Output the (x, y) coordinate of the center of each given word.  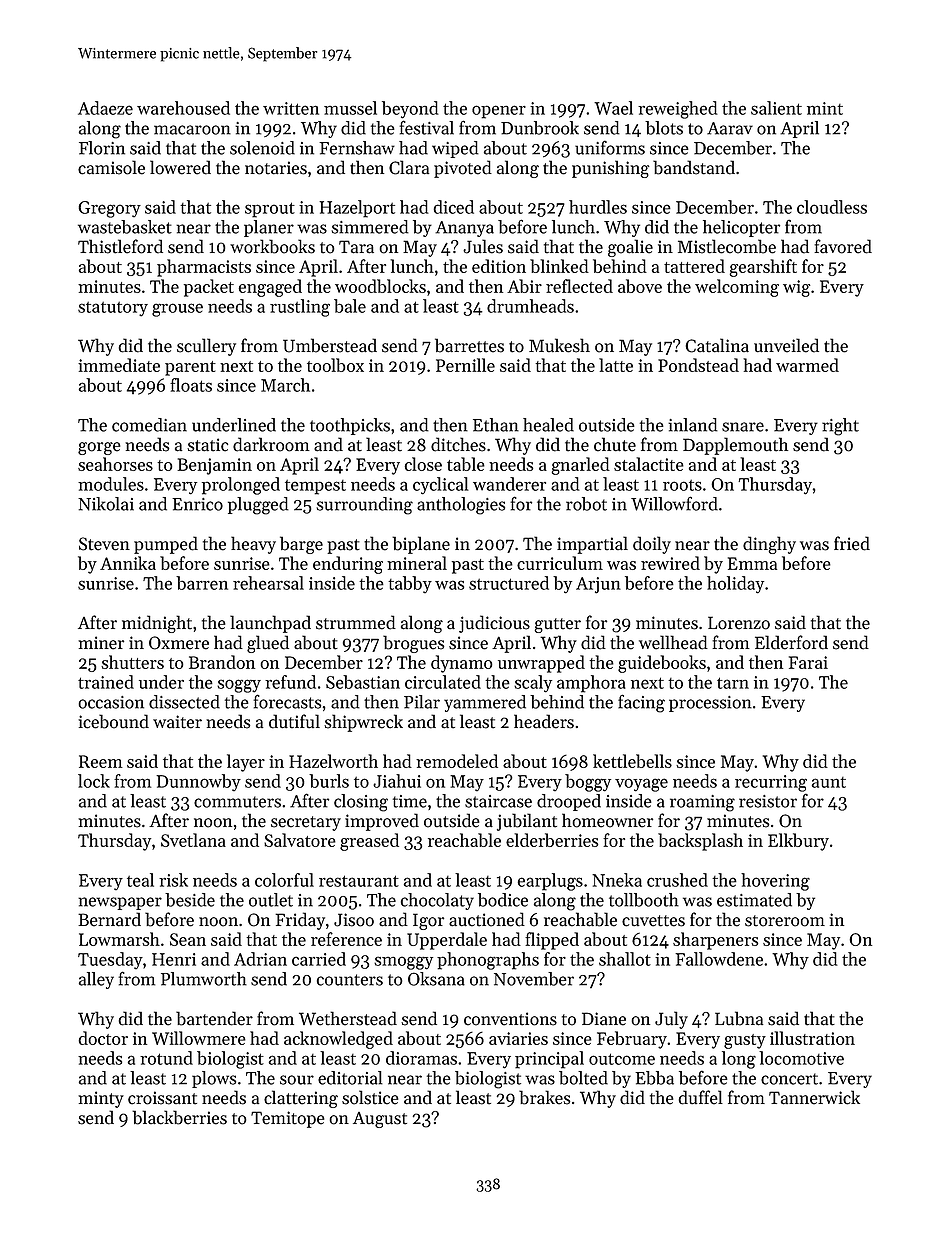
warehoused (183, 108)
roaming (702, 803)
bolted (583, 1078)
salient (776, 108)
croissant (162, 1098)
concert (789, 1079)
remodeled (457, 761)
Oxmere (179, 643)
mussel (350, 108)
